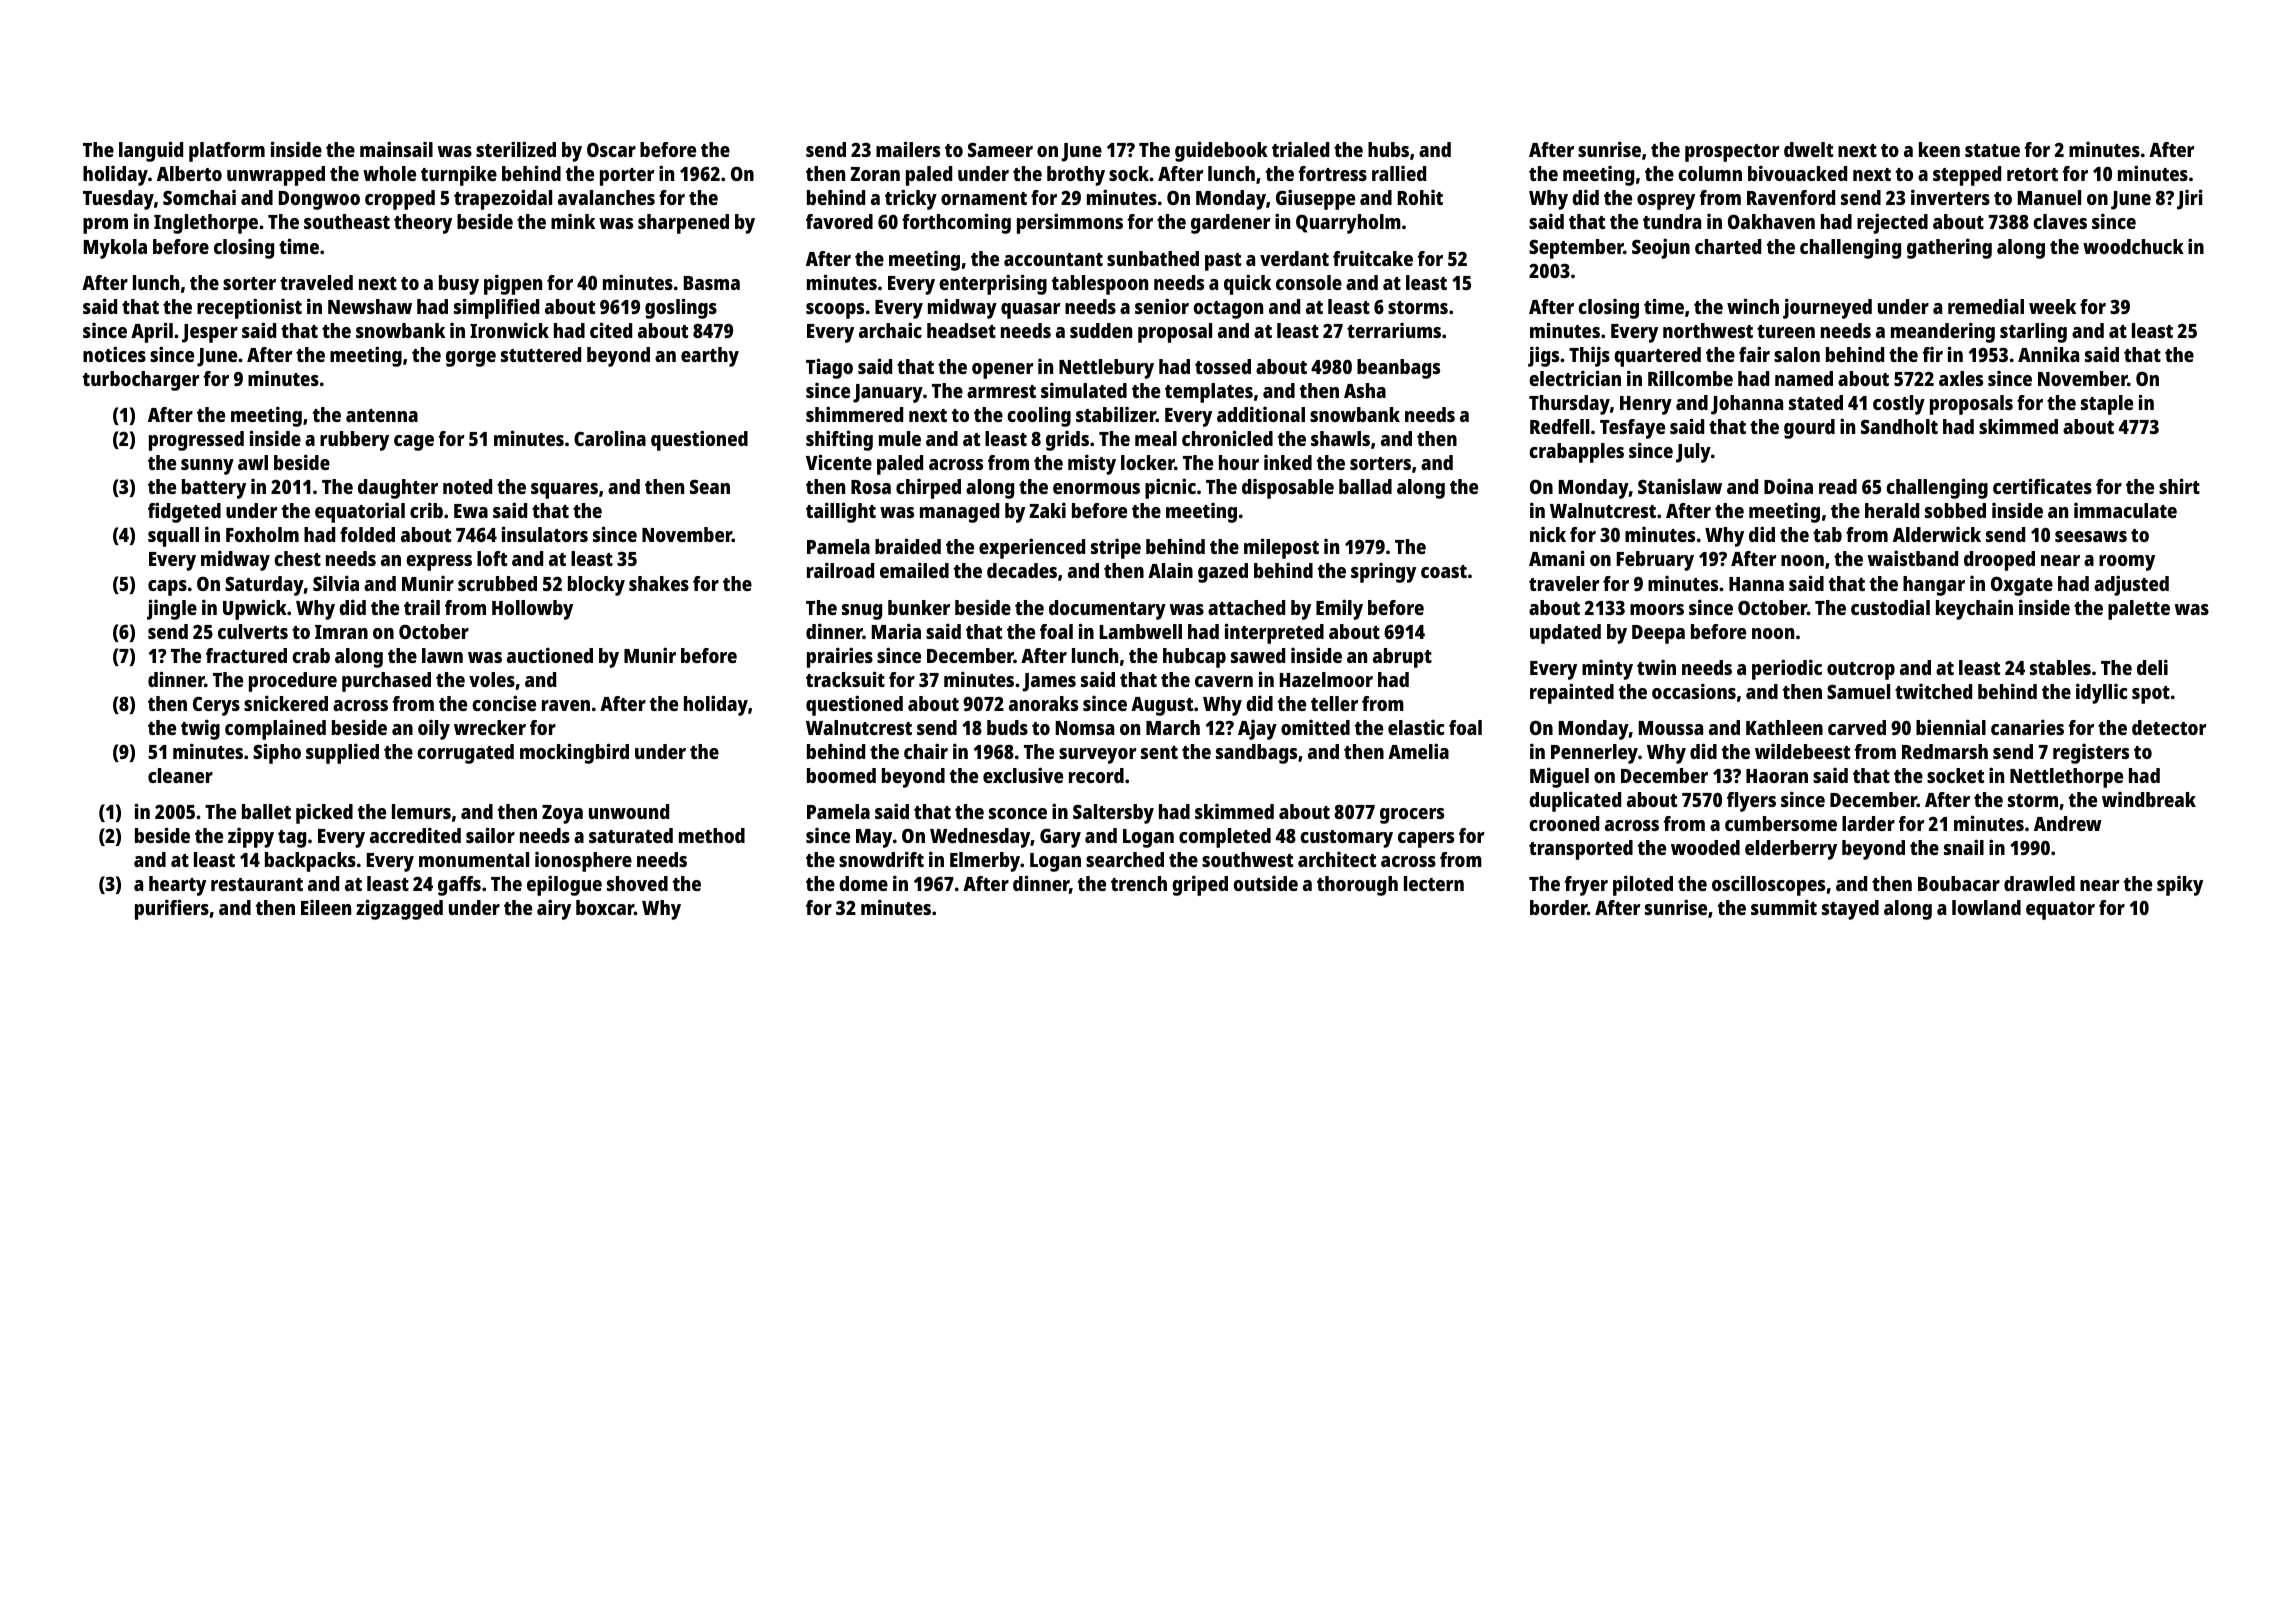  What do you see at coordinates (1365, 390) in the screenshot?
I see `Asha` at bounding box center [1365, 390].
